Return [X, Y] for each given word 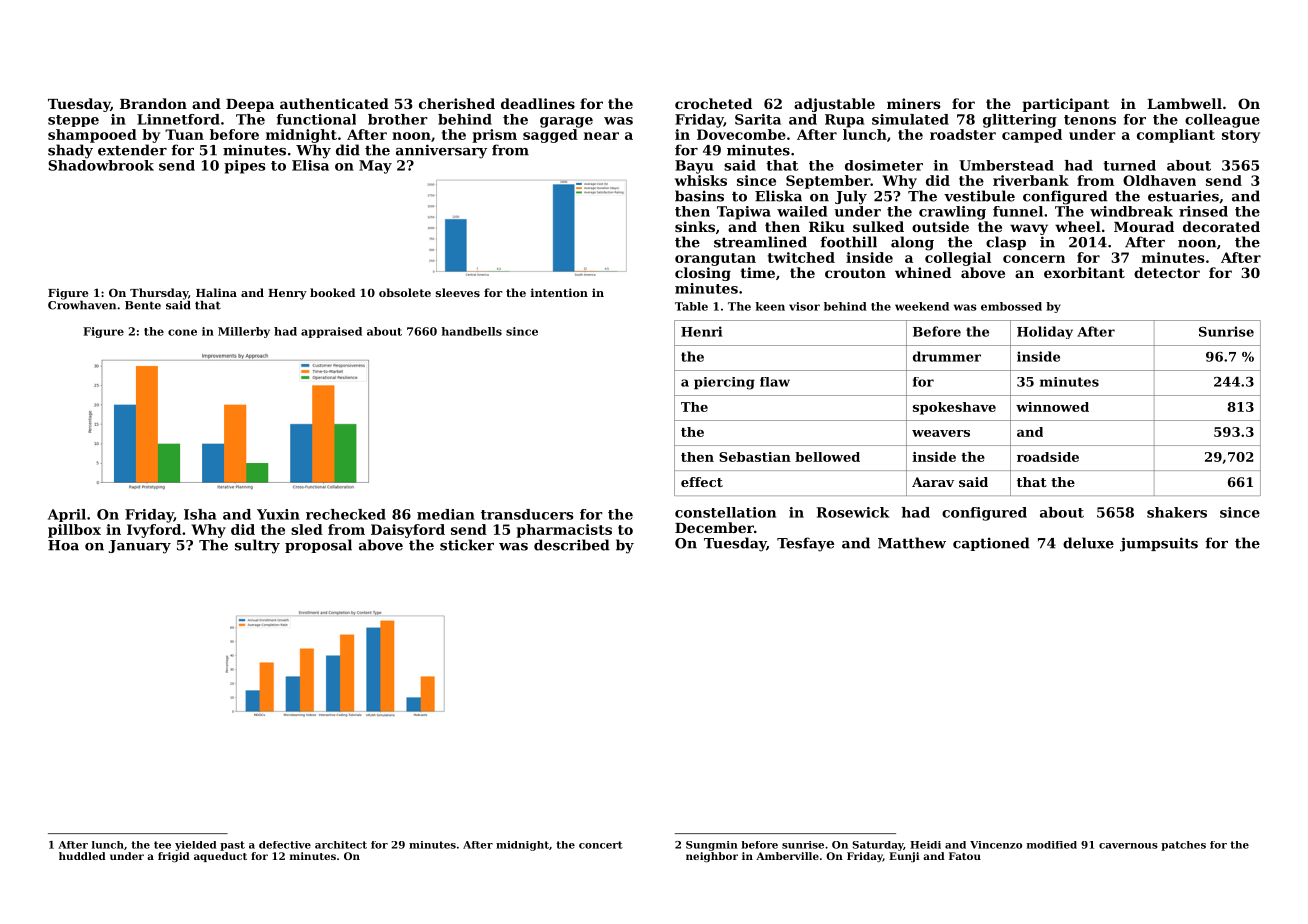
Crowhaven [82, 305]
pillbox [74, 531]
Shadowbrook [101, 165]
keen [770, 306]
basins [699, 196]
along [912, 243]
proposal [318, 546]
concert [601, 845]
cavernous [1128, 846]
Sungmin [712, 846]
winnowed [1052, 407]
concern [1034, 259]
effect [702, 482]
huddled [82, 856]
